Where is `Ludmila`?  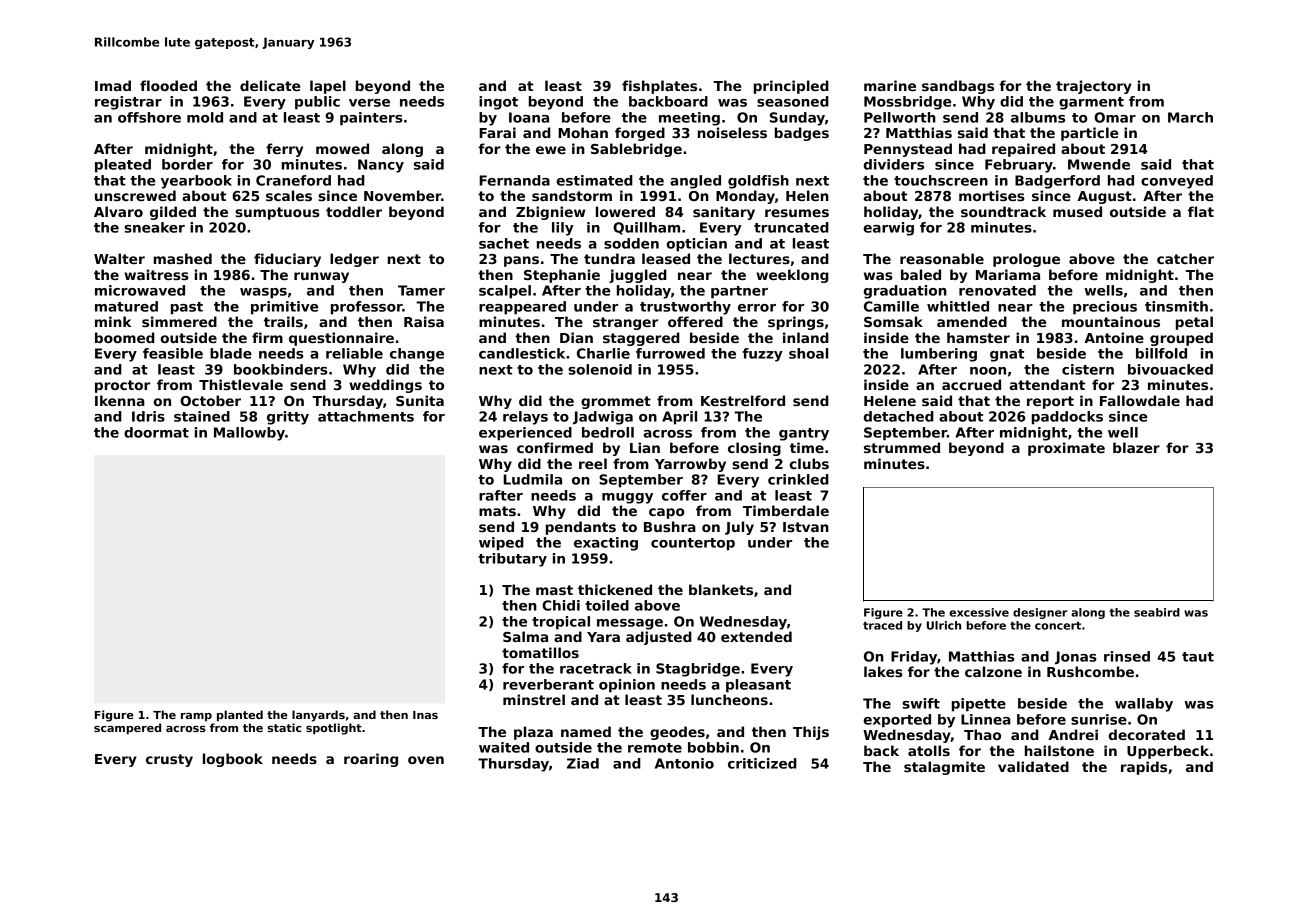
Ludmila is located at coordinates (532, 479).
